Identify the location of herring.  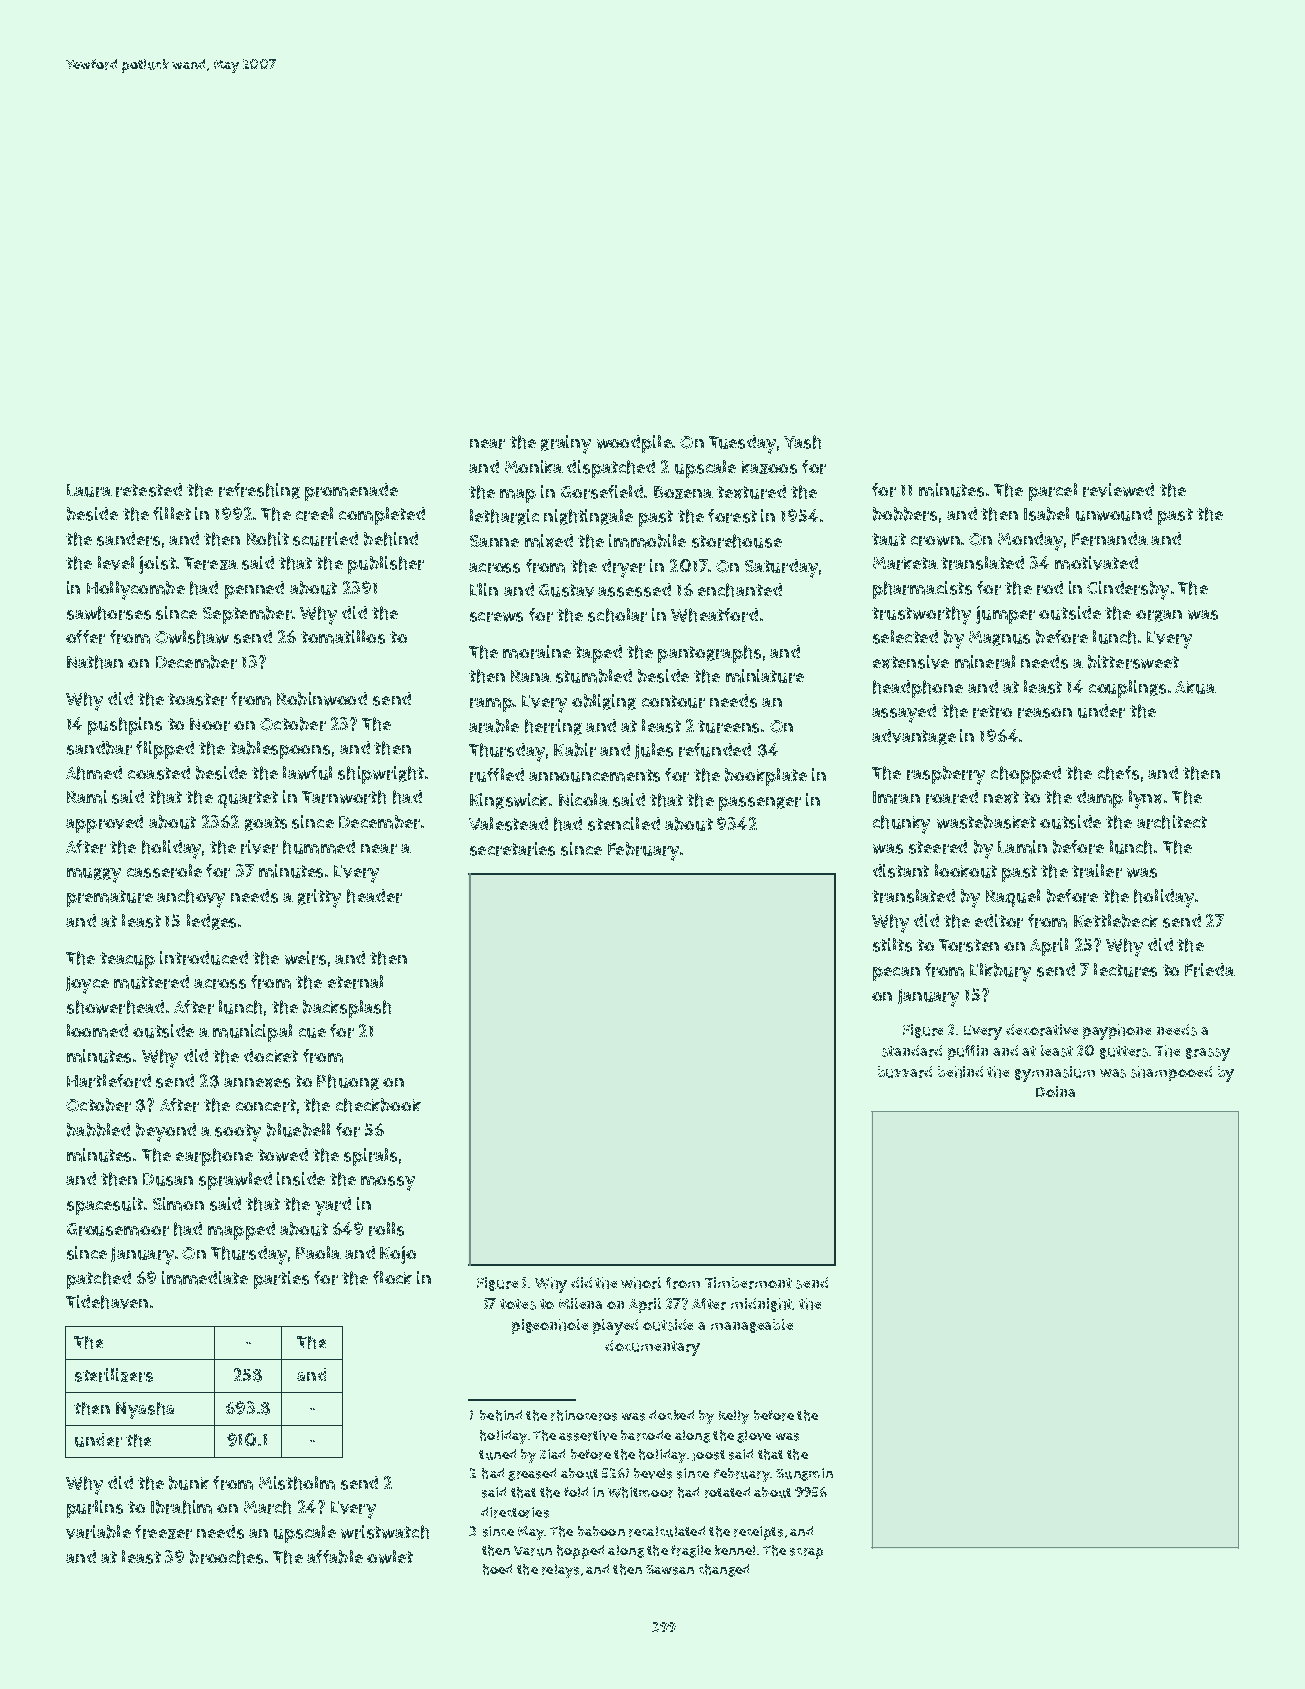
(553, 727).
